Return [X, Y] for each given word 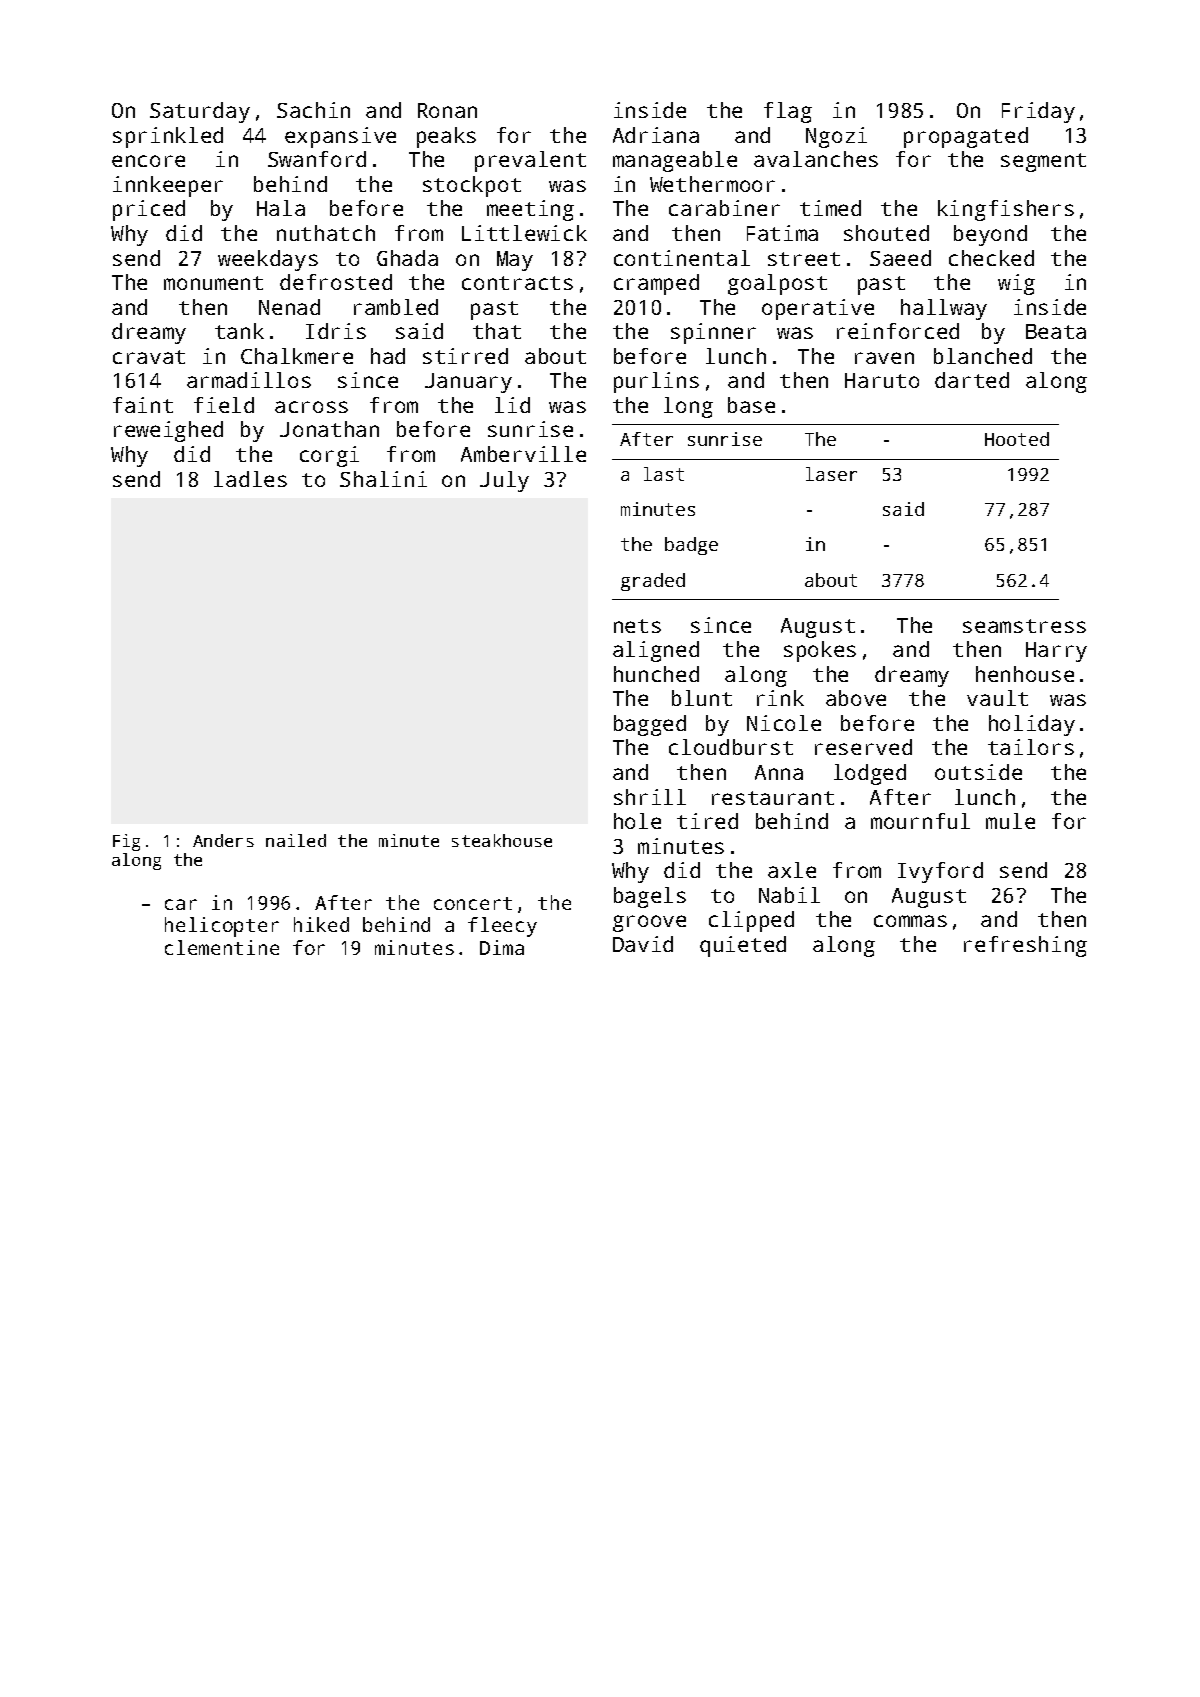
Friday [1038, 112]
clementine [222, 947]
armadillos [249, 380]
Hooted [1017, 439]
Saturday [200, 112]
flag [788, 112]
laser [831, 474]
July [504, 481]
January [468, 383]
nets [637, 626]
